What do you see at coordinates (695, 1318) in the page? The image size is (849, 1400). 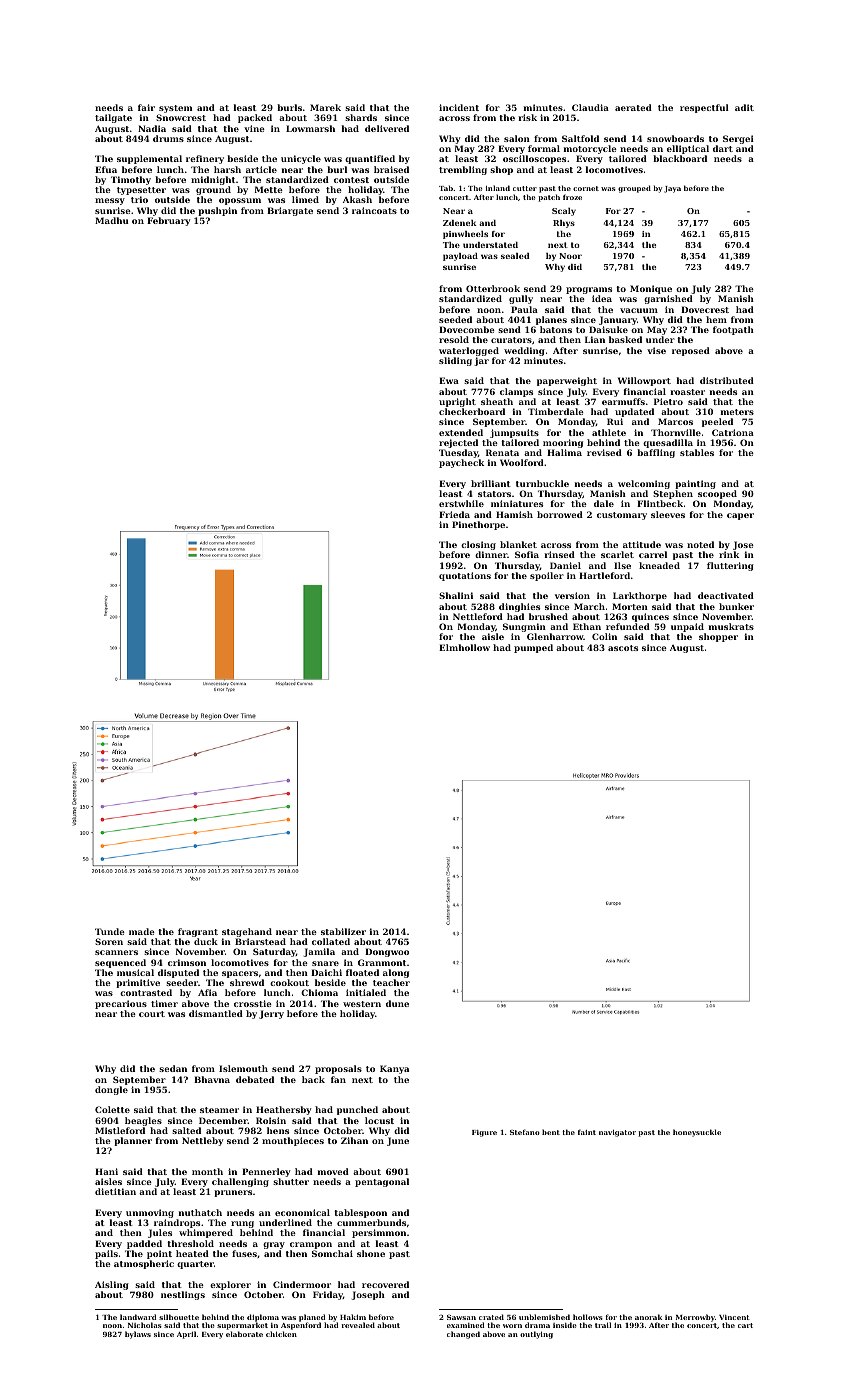 I see `Merrowby` at bounding box center [695, 1318].
